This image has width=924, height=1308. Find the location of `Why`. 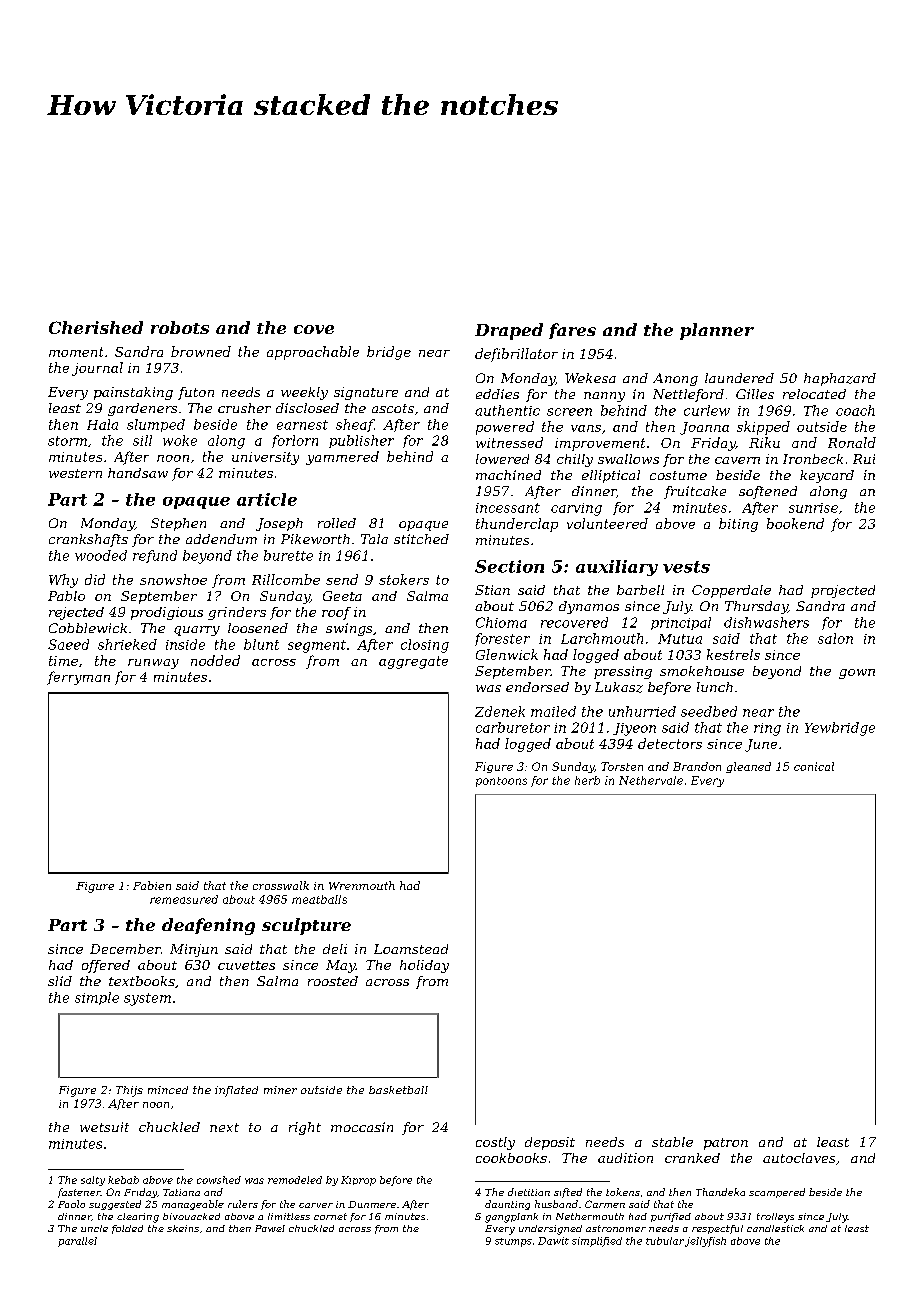

Why is located at coordinates (63, 581).
